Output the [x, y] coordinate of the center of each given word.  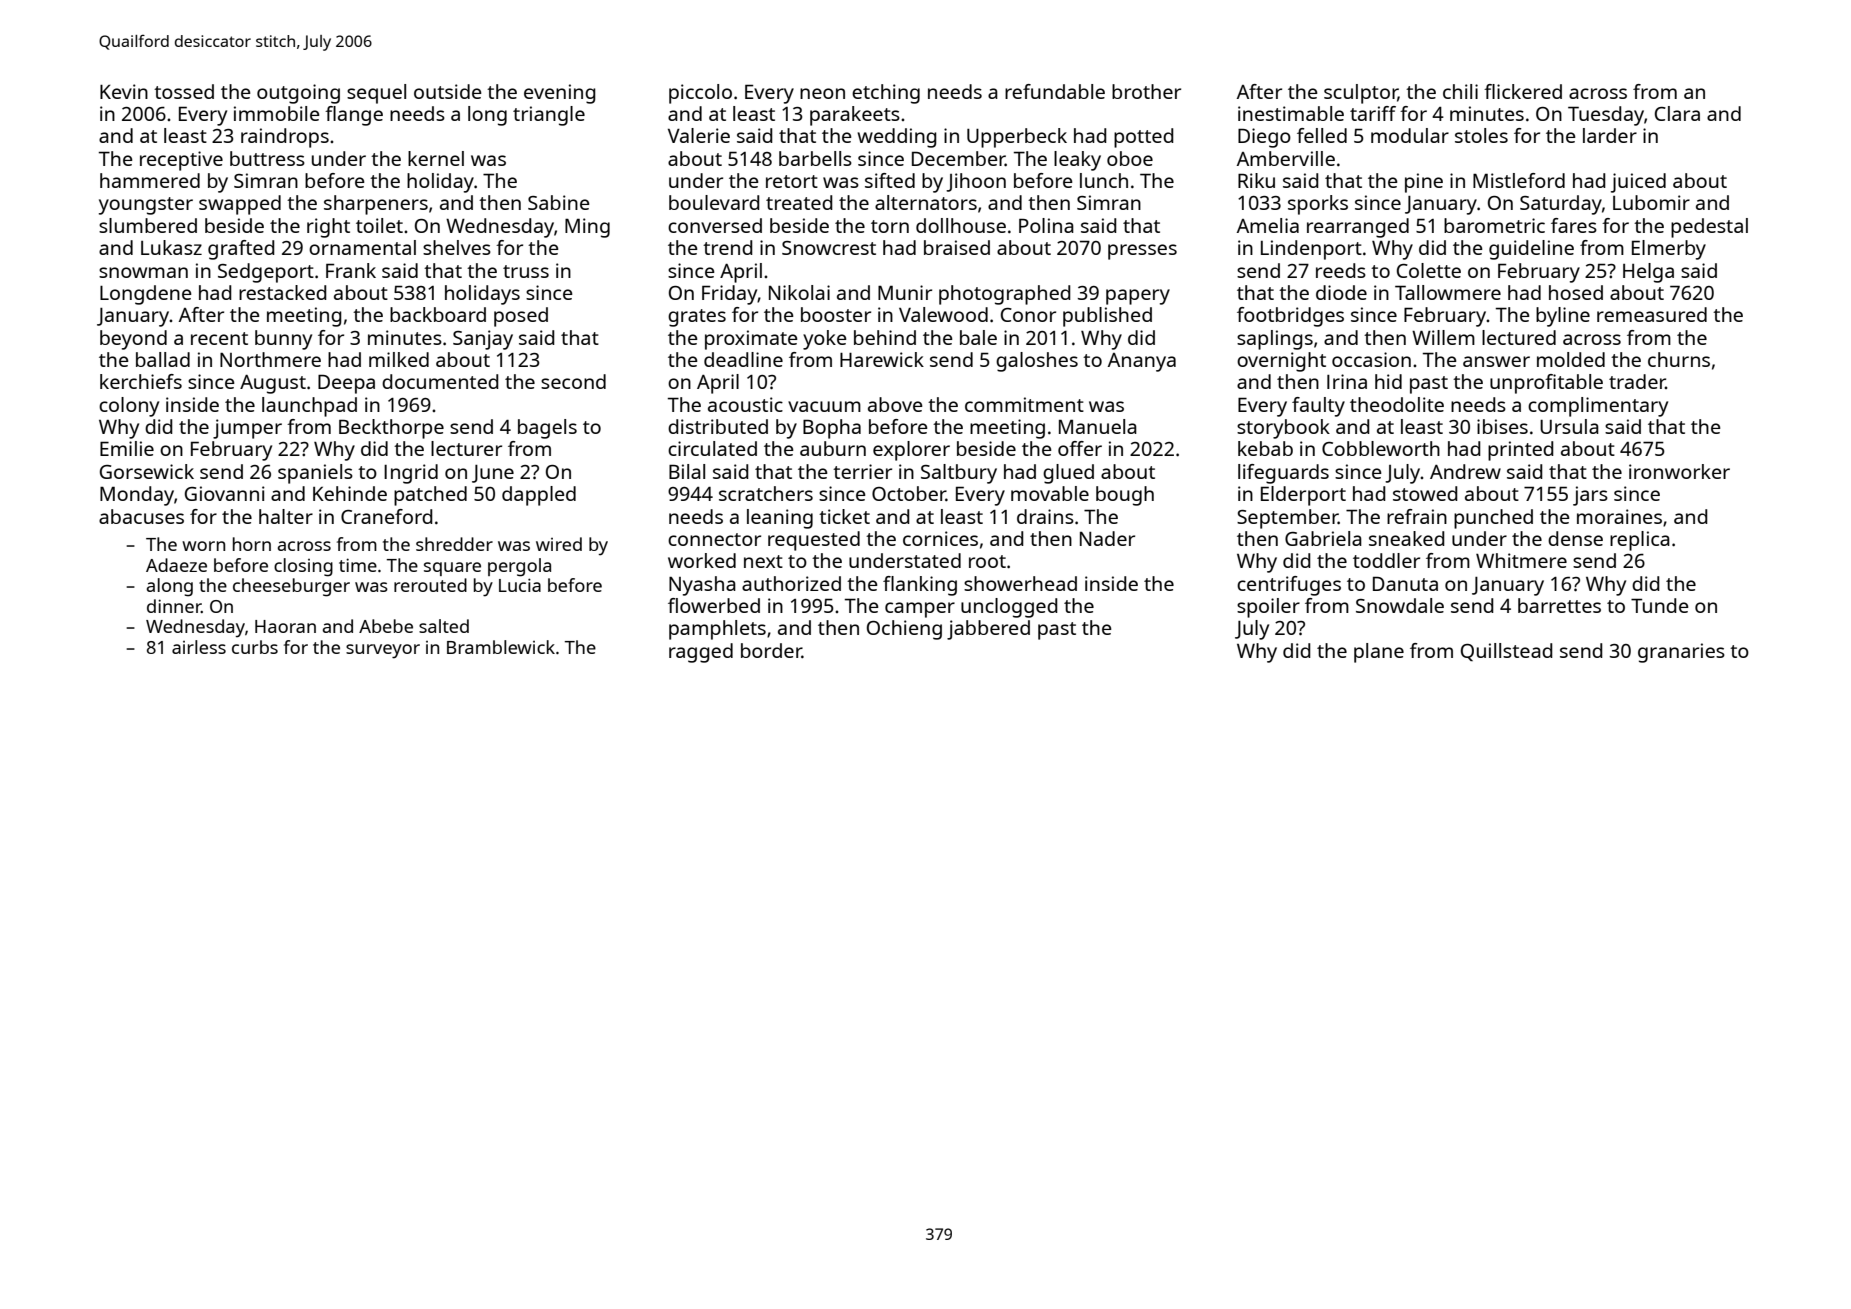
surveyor [383, 651]
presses [1142, 252]
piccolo [700, 94]
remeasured [1652, 314]
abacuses [141, 516]
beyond [133, 340]
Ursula [1569, 426]
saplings [1275, 340]
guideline [1531, 250]
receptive [181, 161]
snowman [143, 272]
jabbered [988, 630]
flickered [1523, 91]
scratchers [766, 493]
